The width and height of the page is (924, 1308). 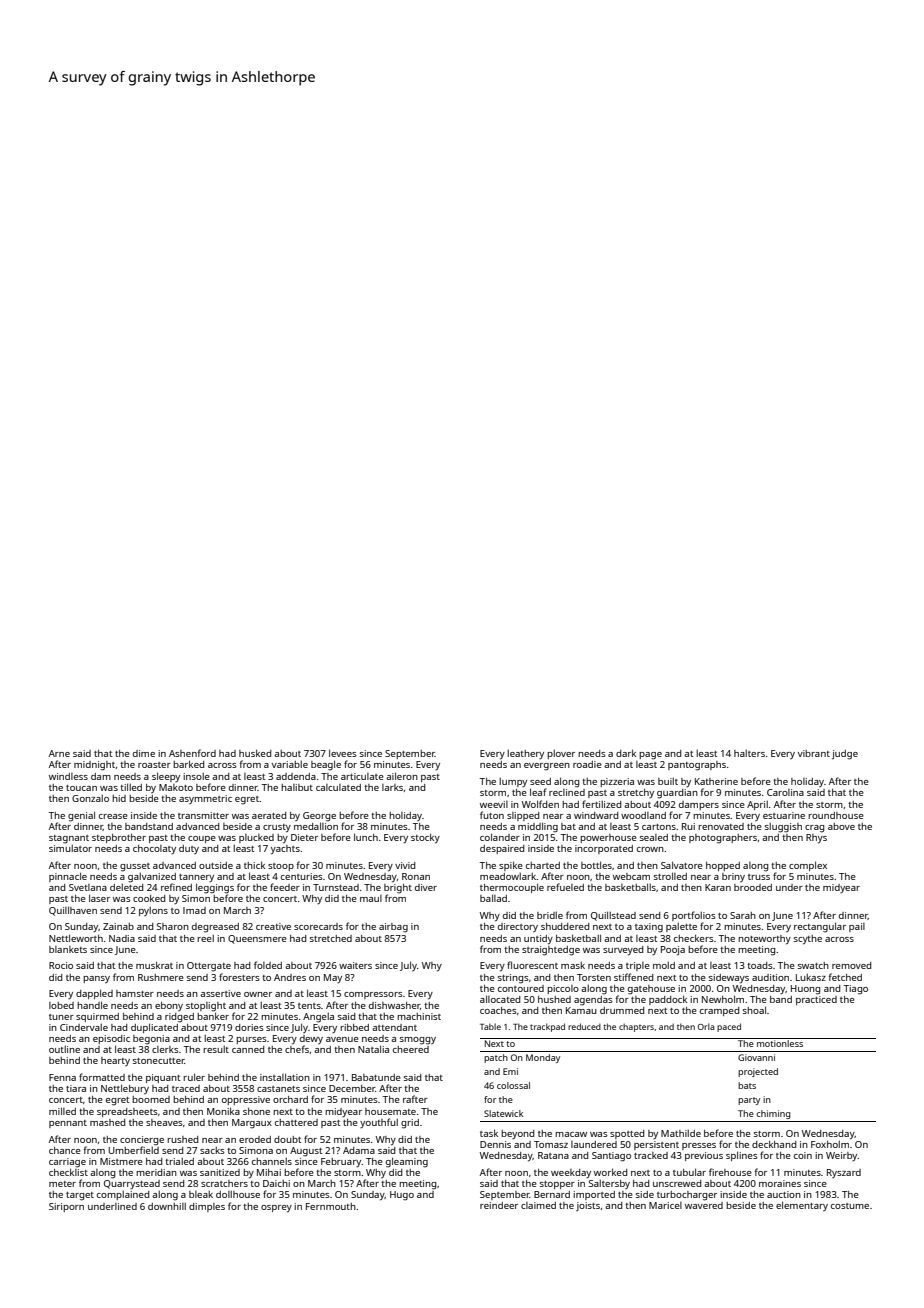 What do you see at coordinates (285, 850) in the page?
I see `yachts` at bounding box center [285, 850].
